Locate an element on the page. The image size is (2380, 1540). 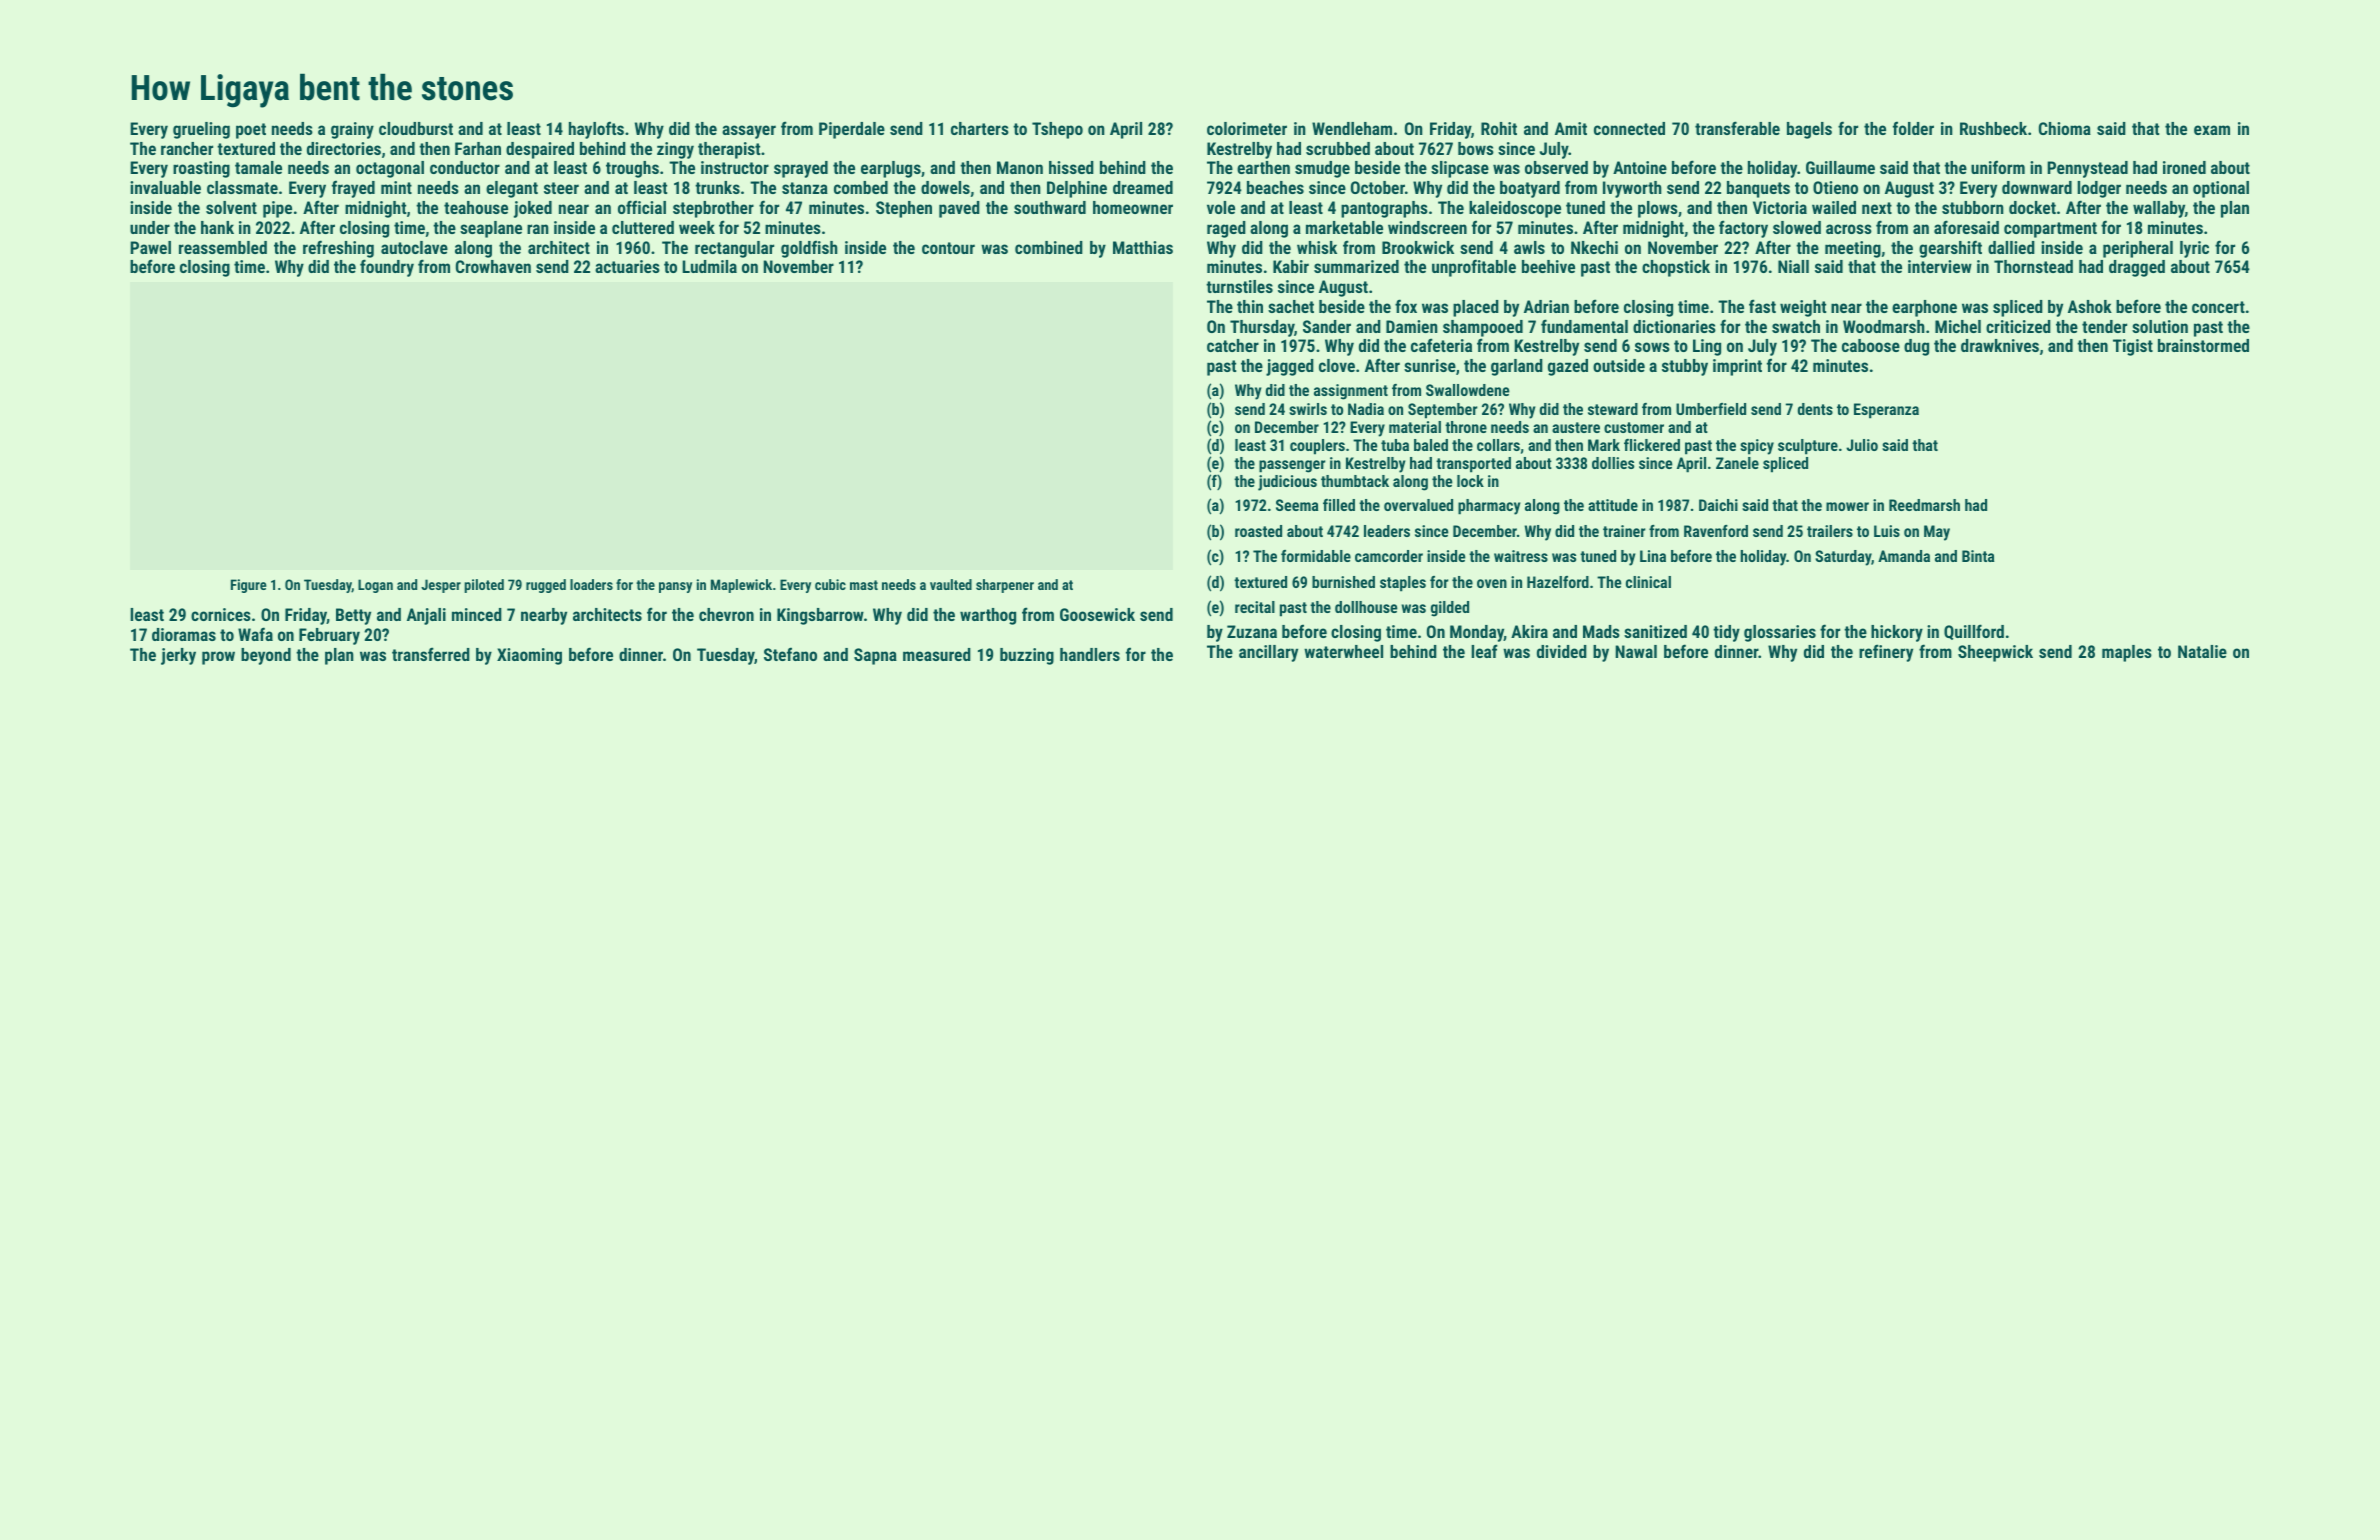
roasted is located at coordinates (1258, 531).
